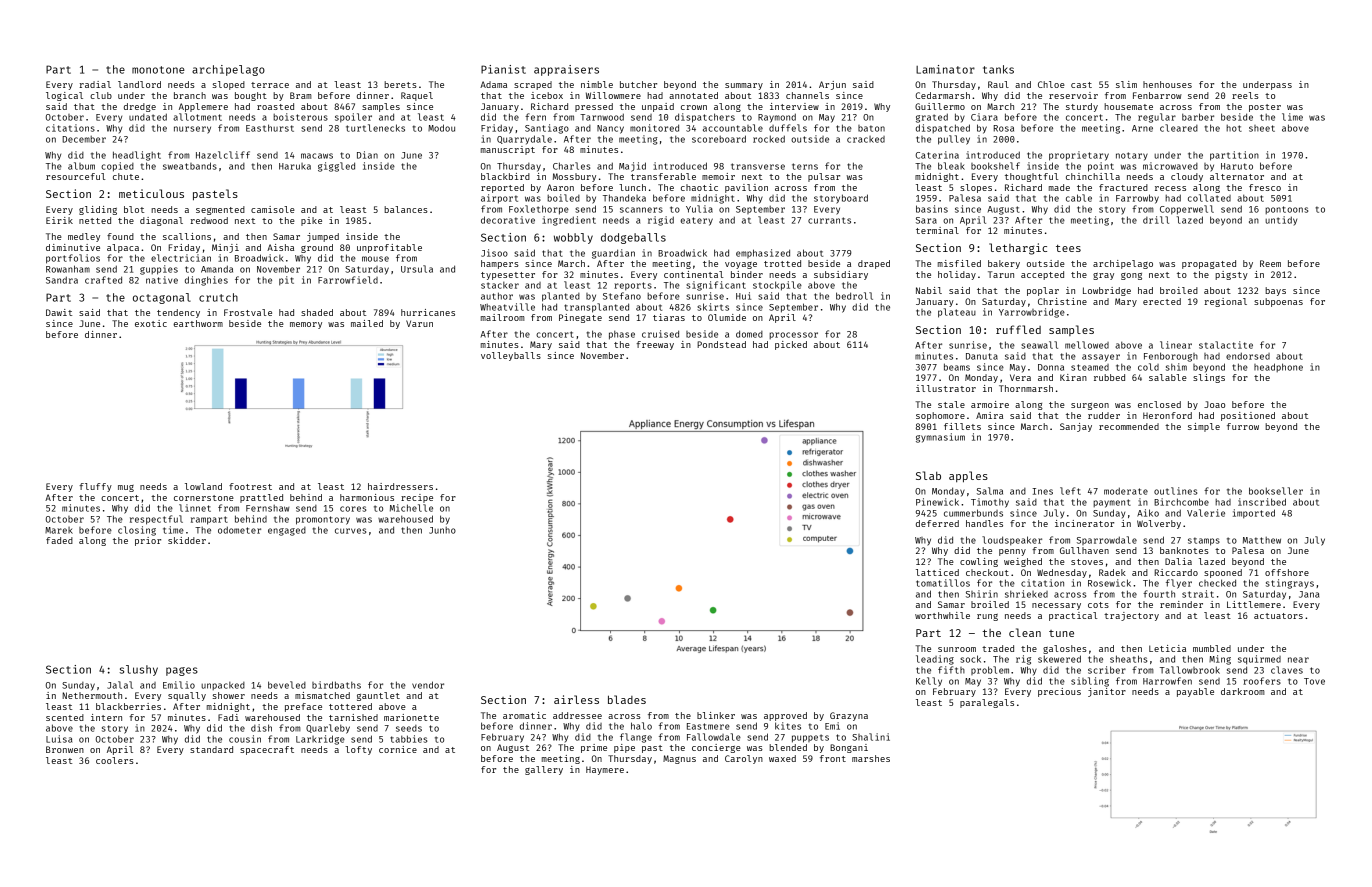 This screenshot has height=887, width=1372. What do you see at coordinates (998, 69) in the screenshot?
I see `tanks` at bounding box center [998, 69].
